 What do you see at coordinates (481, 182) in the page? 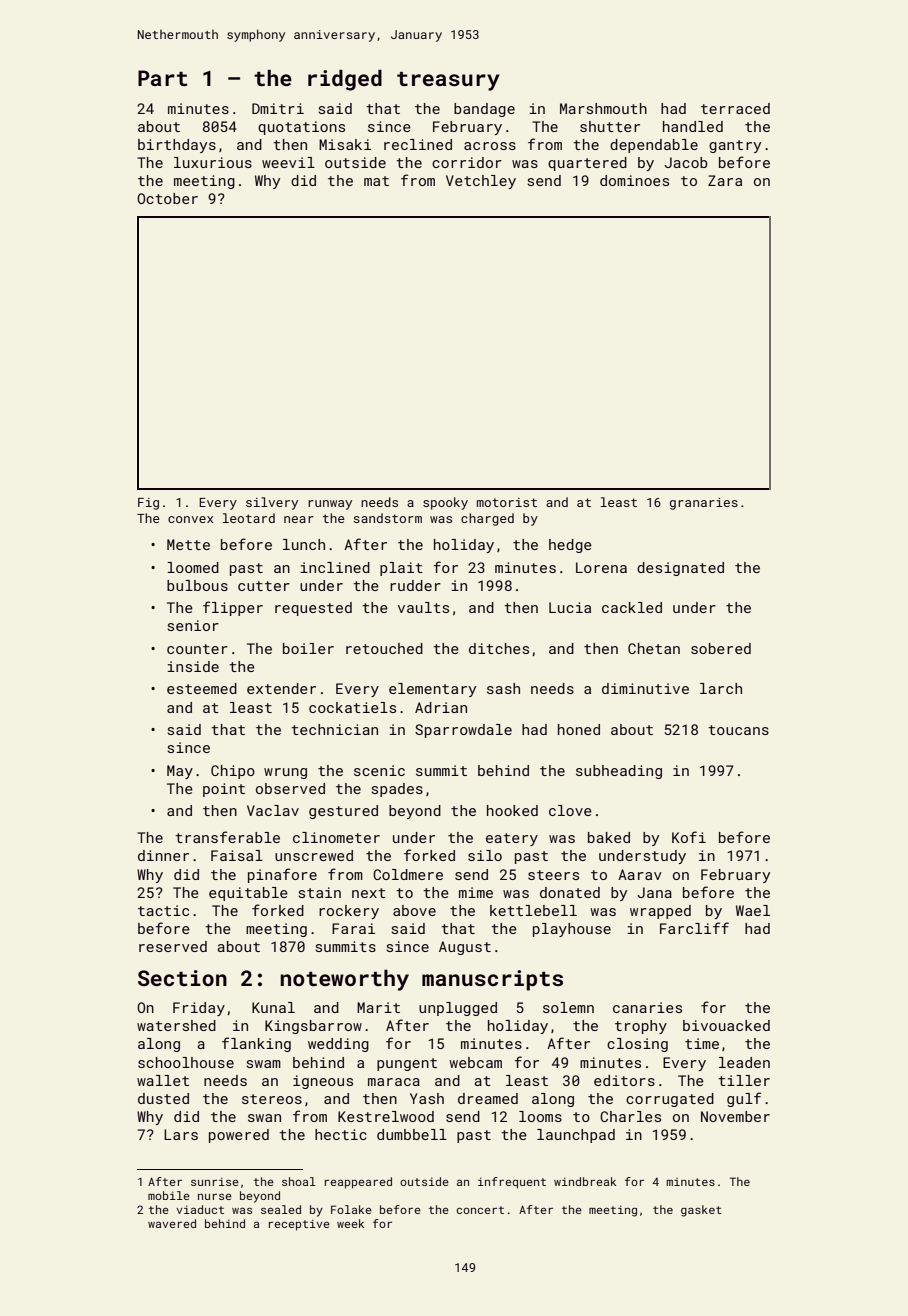
I see `Vetchley` at bounding box center [481, 182].
